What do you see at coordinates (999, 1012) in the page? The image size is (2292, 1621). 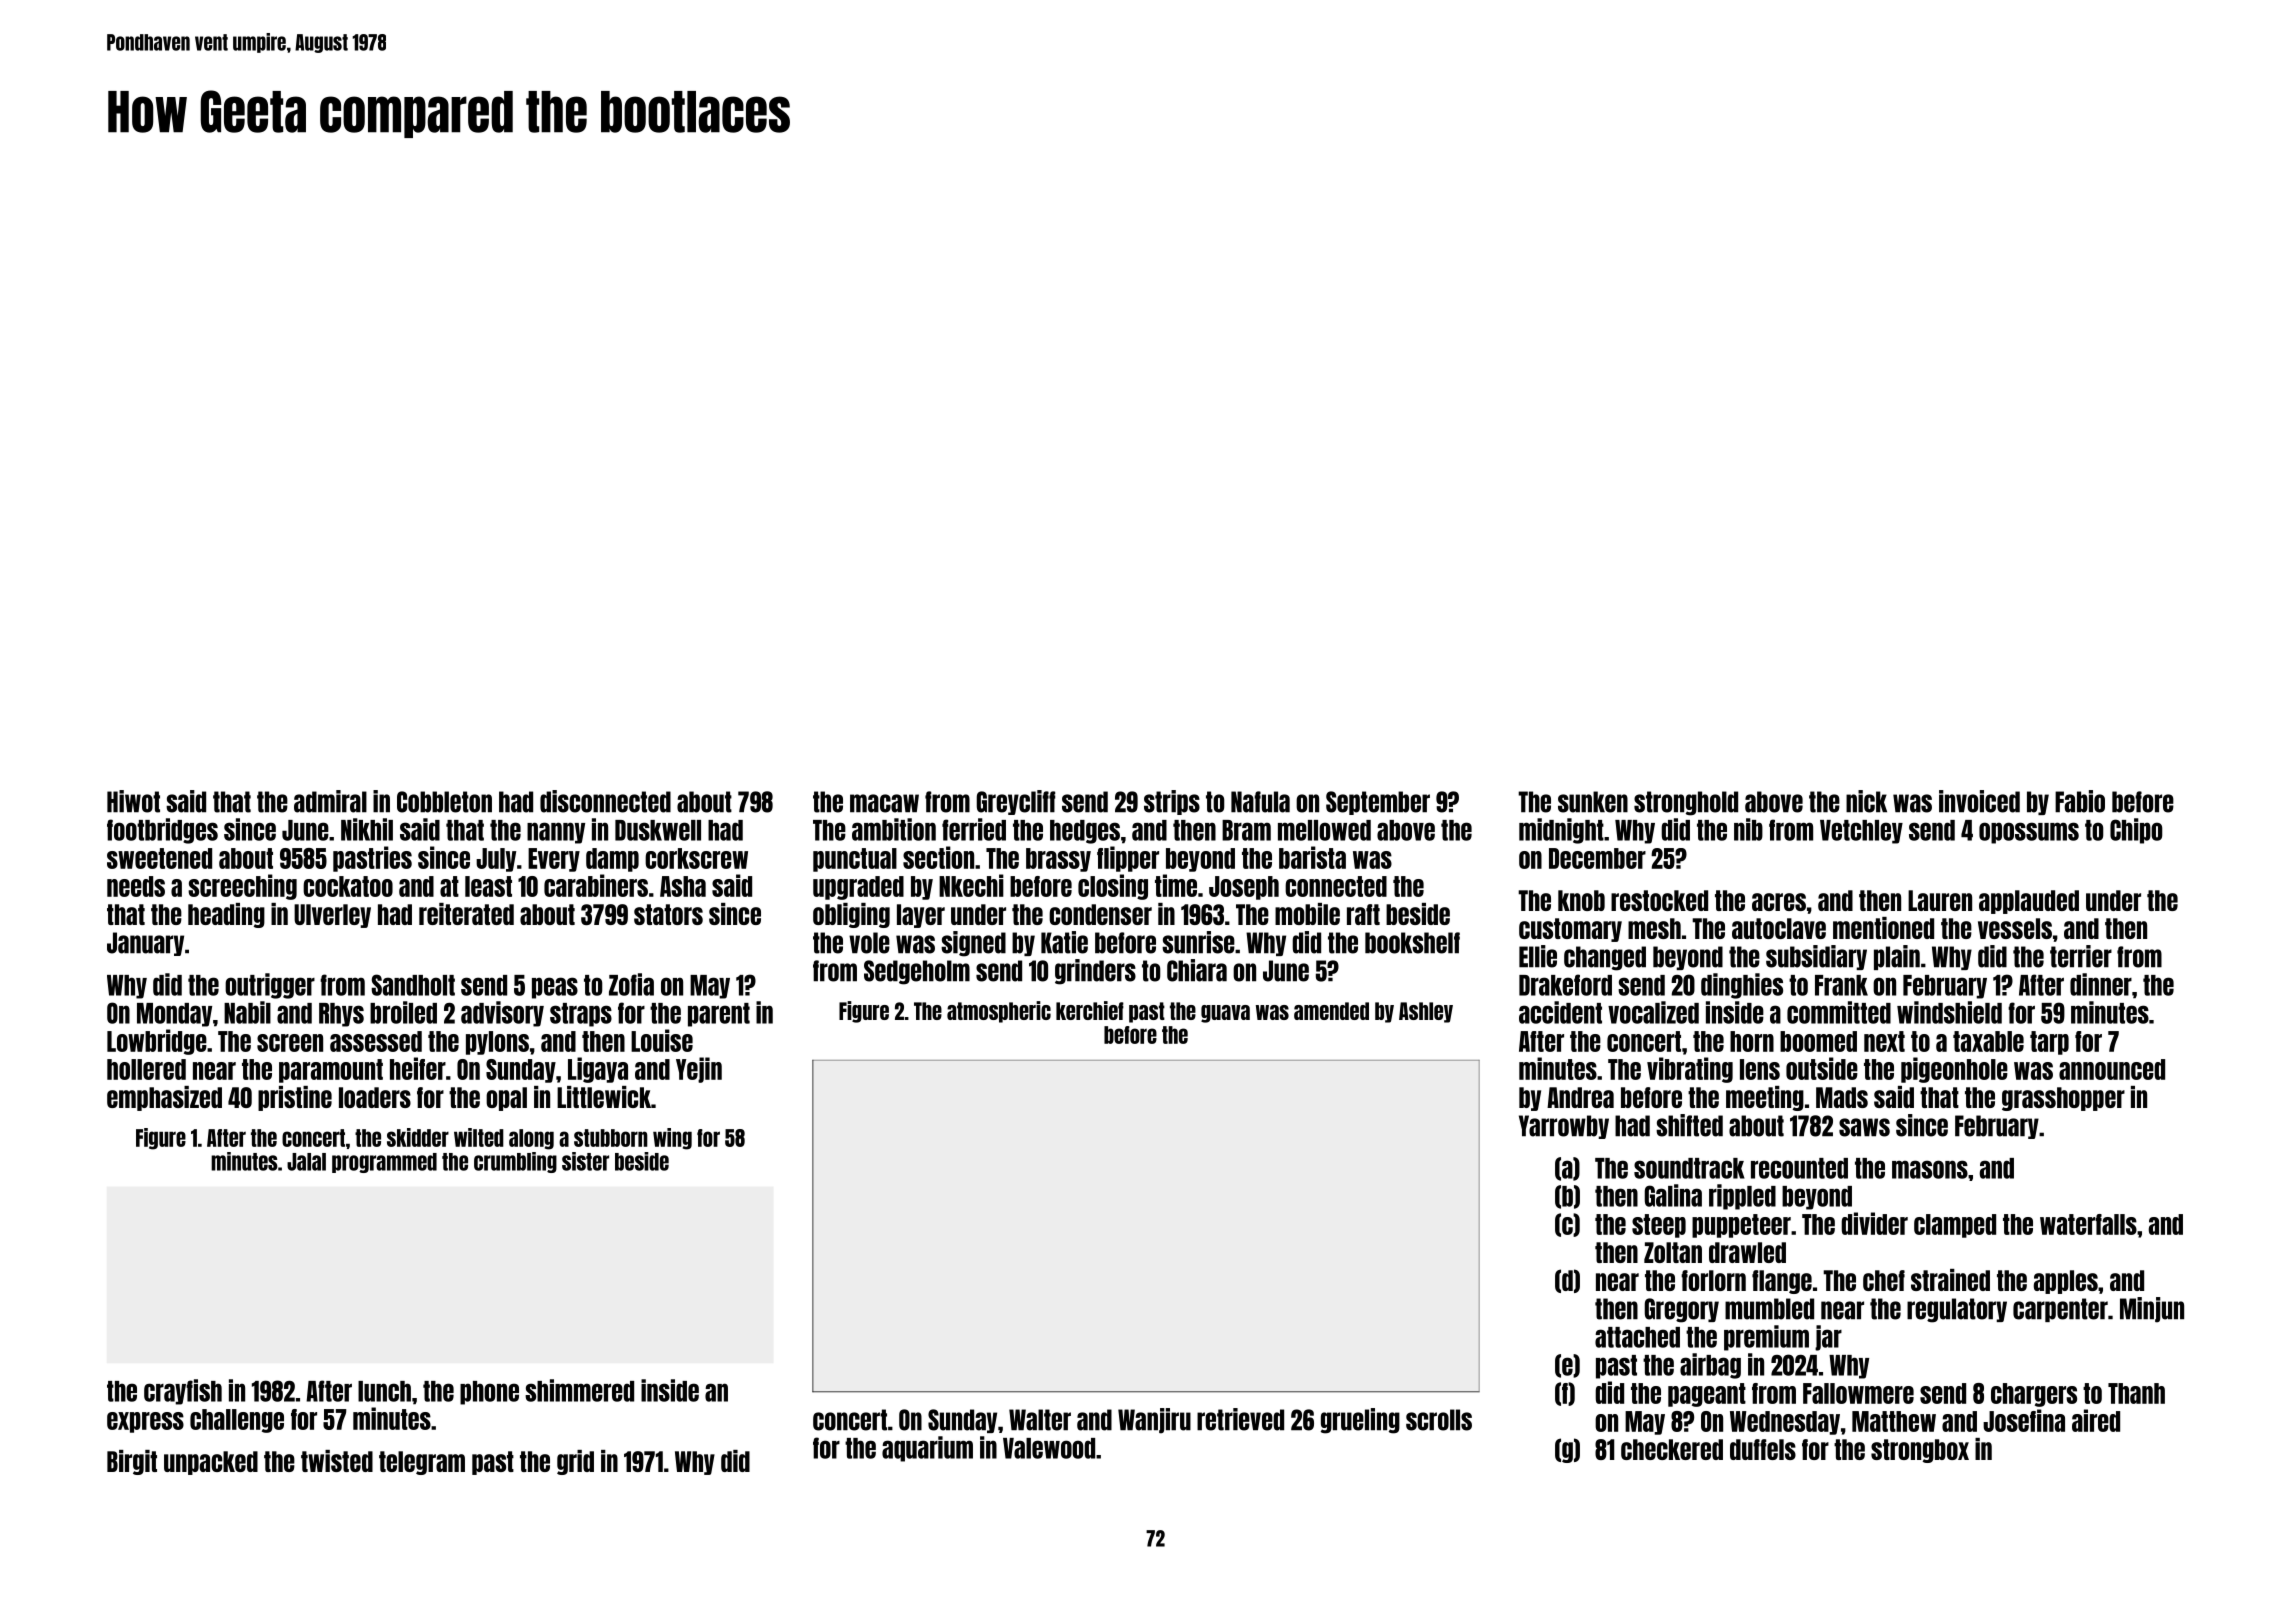 I see `atmospheric` at bounding box center [999, 1012].
